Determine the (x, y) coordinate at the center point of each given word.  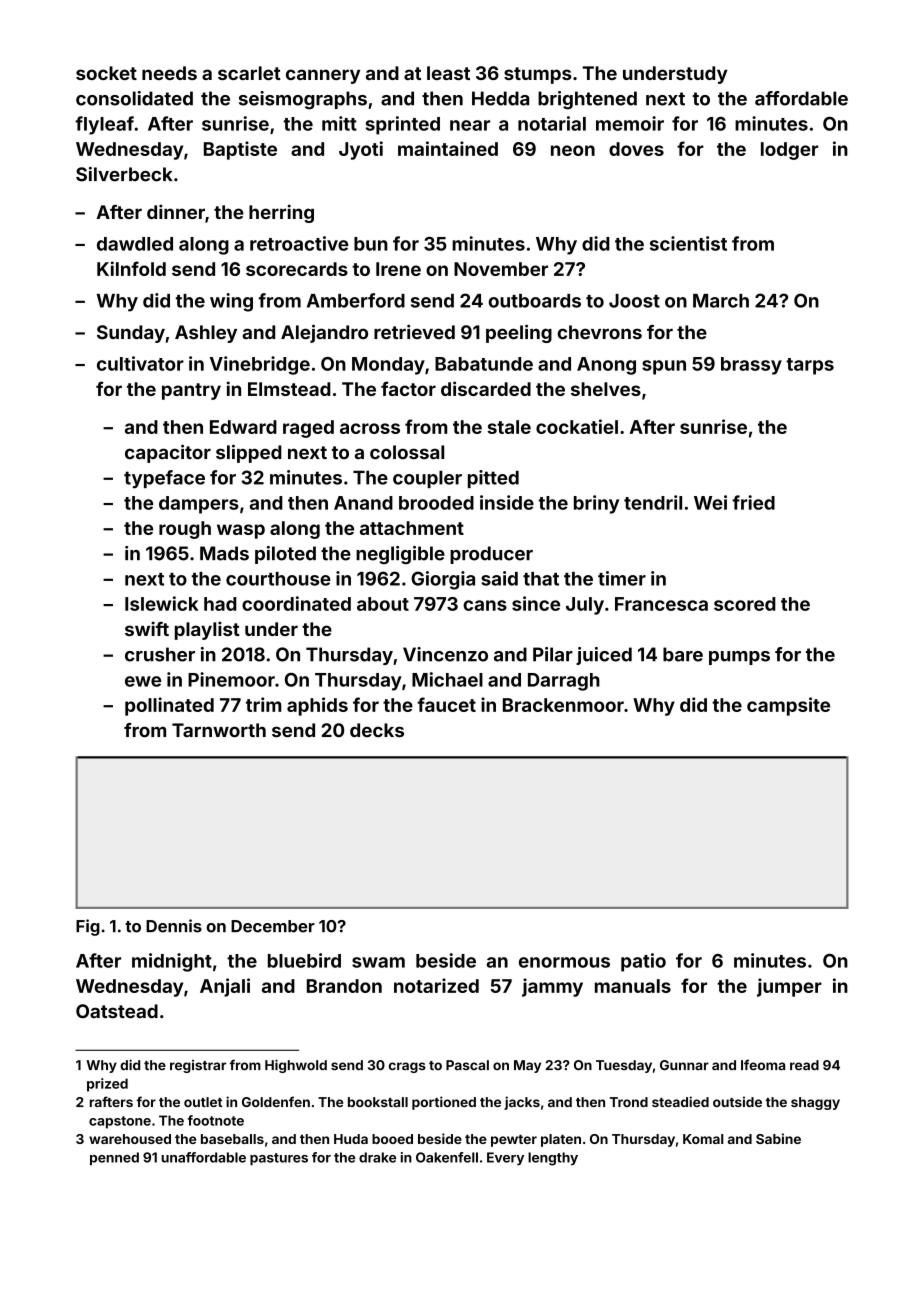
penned (114, 1158)
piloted (285, 555)
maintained (448, 148)
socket (106, 73)
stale (509, 427)
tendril (653, 502)
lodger (789, 151)
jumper (789, 987)
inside (507, 502)
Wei (710, 502)
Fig (88, 927)
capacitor (168, 453)
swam (378, 962)
